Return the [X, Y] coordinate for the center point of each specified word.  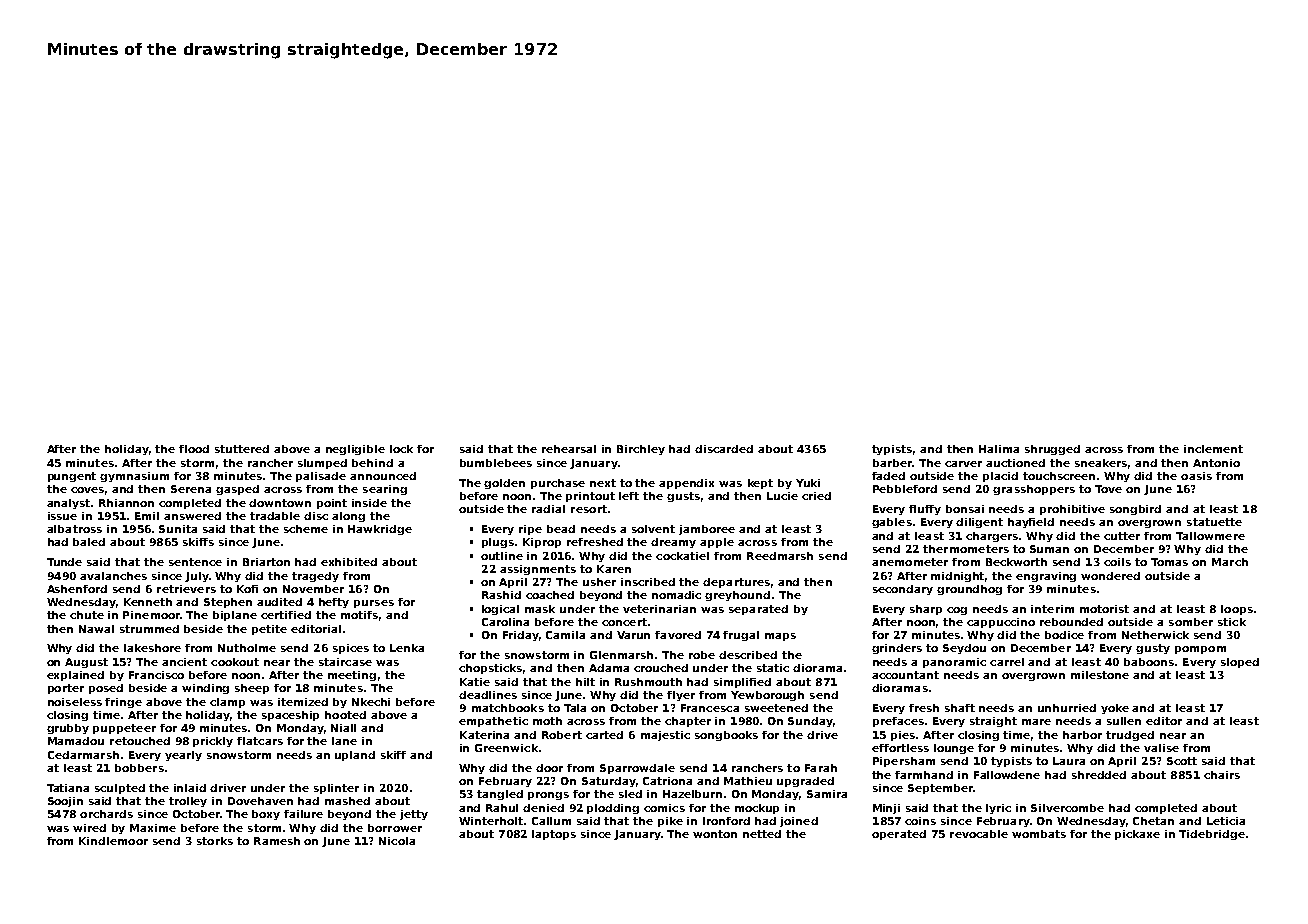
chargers [993, 537]
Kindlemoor [113, 841]
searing [385, 490]
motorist [1104, 609]
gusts [683, 497]
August [86, 663]
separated [758, 610]
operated [899, 835]
